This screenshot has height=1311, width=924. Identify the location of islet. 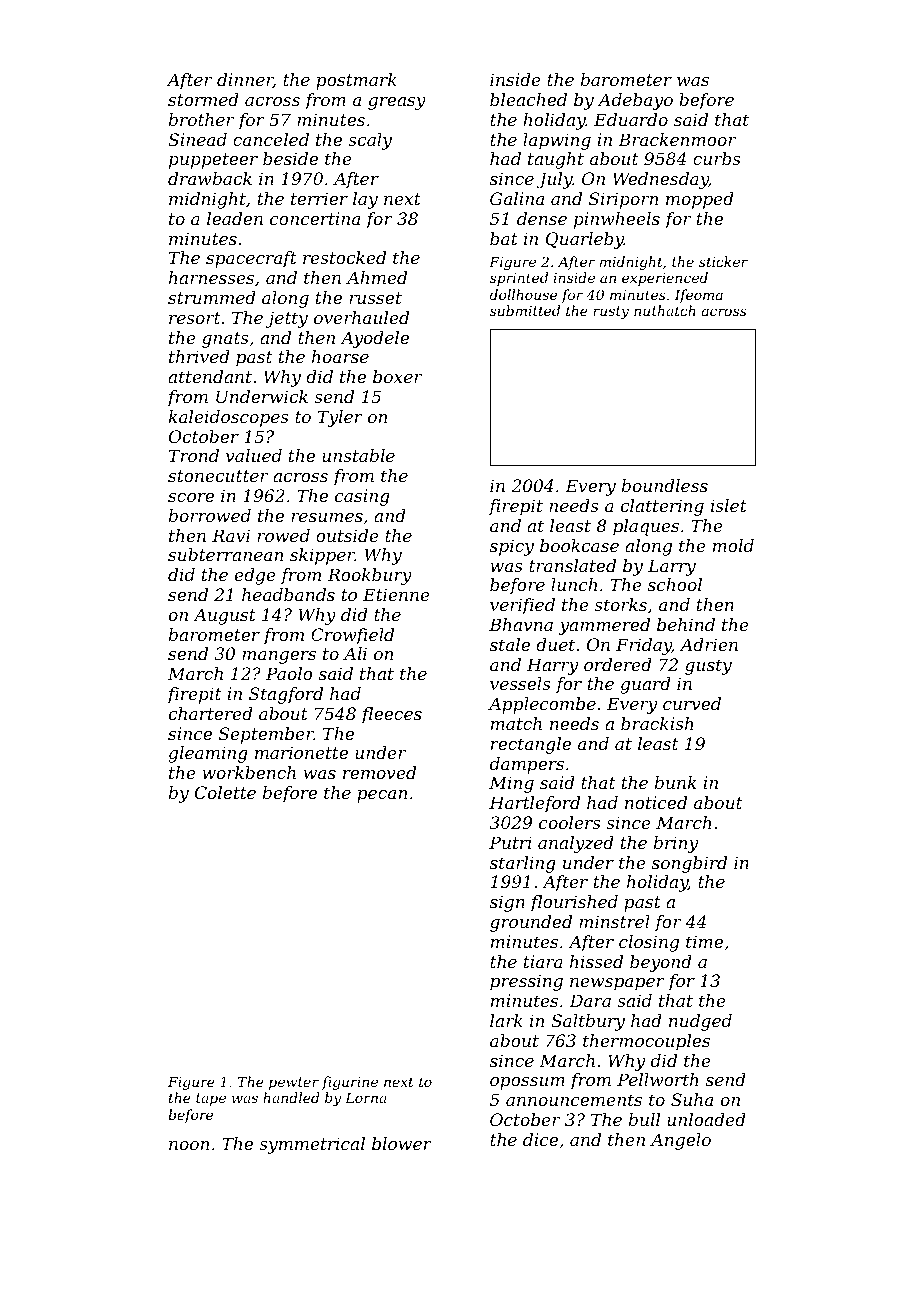
(729, 505).
